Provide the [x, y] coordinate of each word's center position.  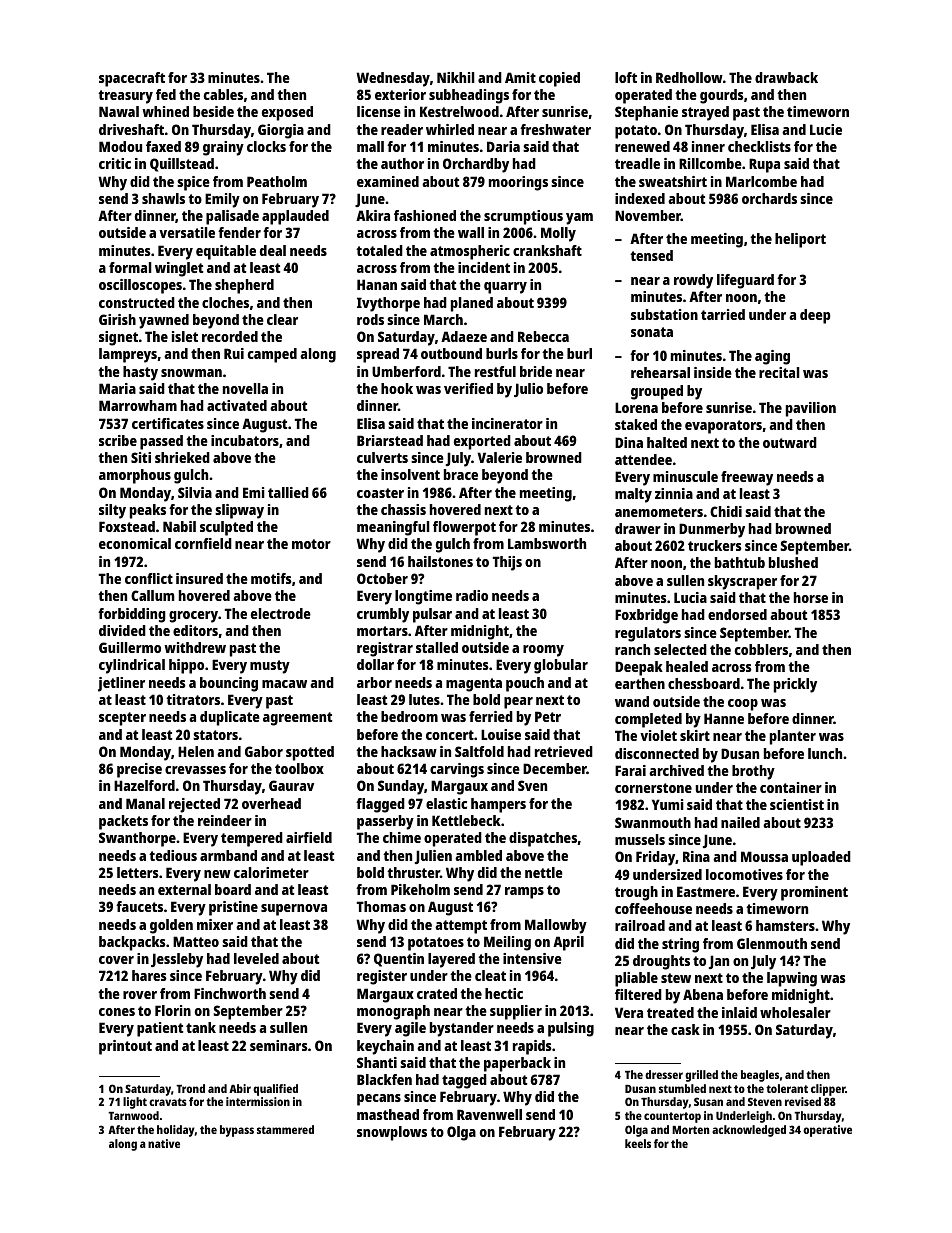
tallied [288, 492]
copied [559, 79]
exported [482, 442]
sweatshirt [673, 181]
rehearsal [660, 372]
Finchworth [230, 993]
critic [115, 163]
